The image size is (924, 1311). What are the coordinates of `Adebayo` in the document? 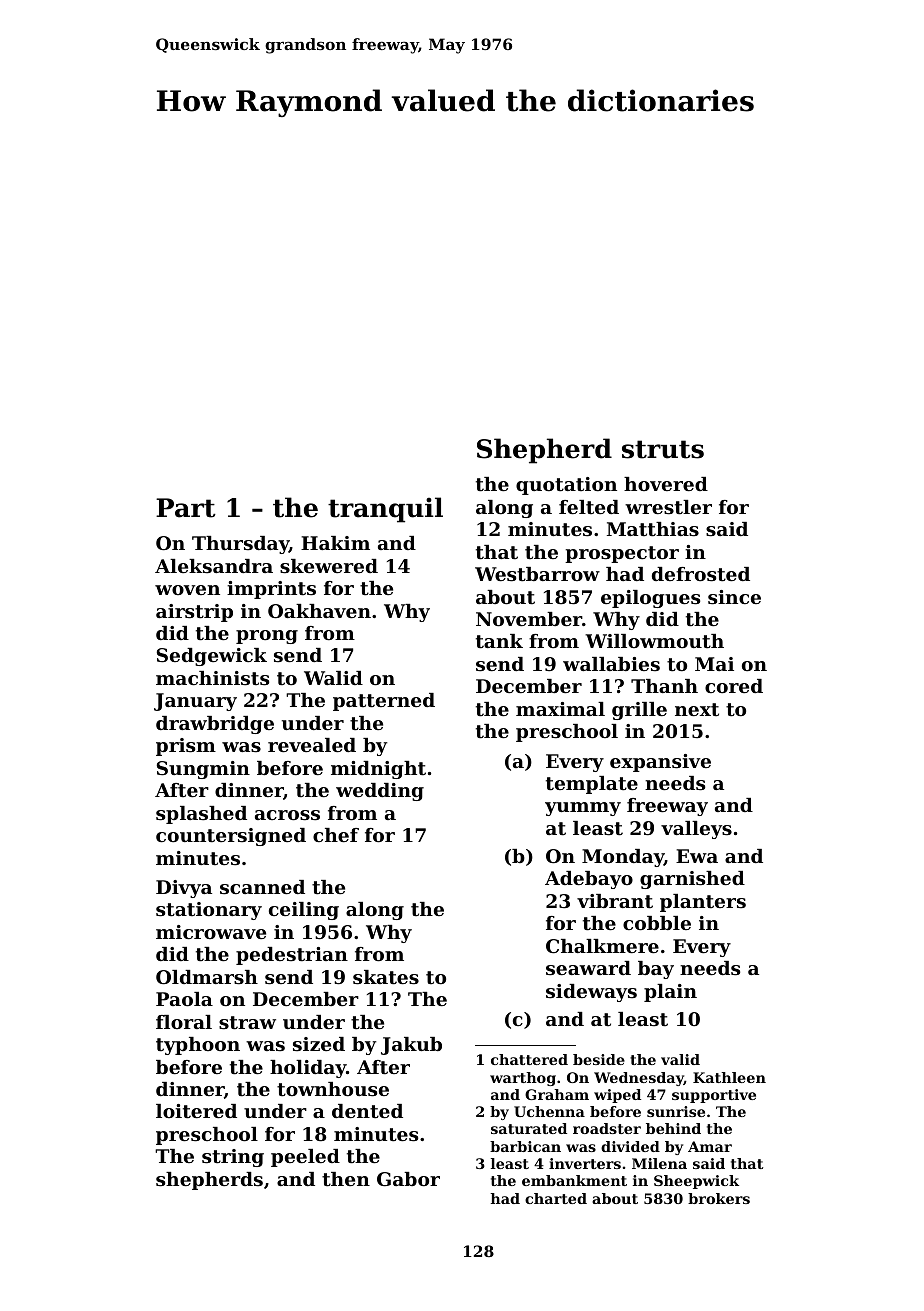 It's located at (589, 880).
